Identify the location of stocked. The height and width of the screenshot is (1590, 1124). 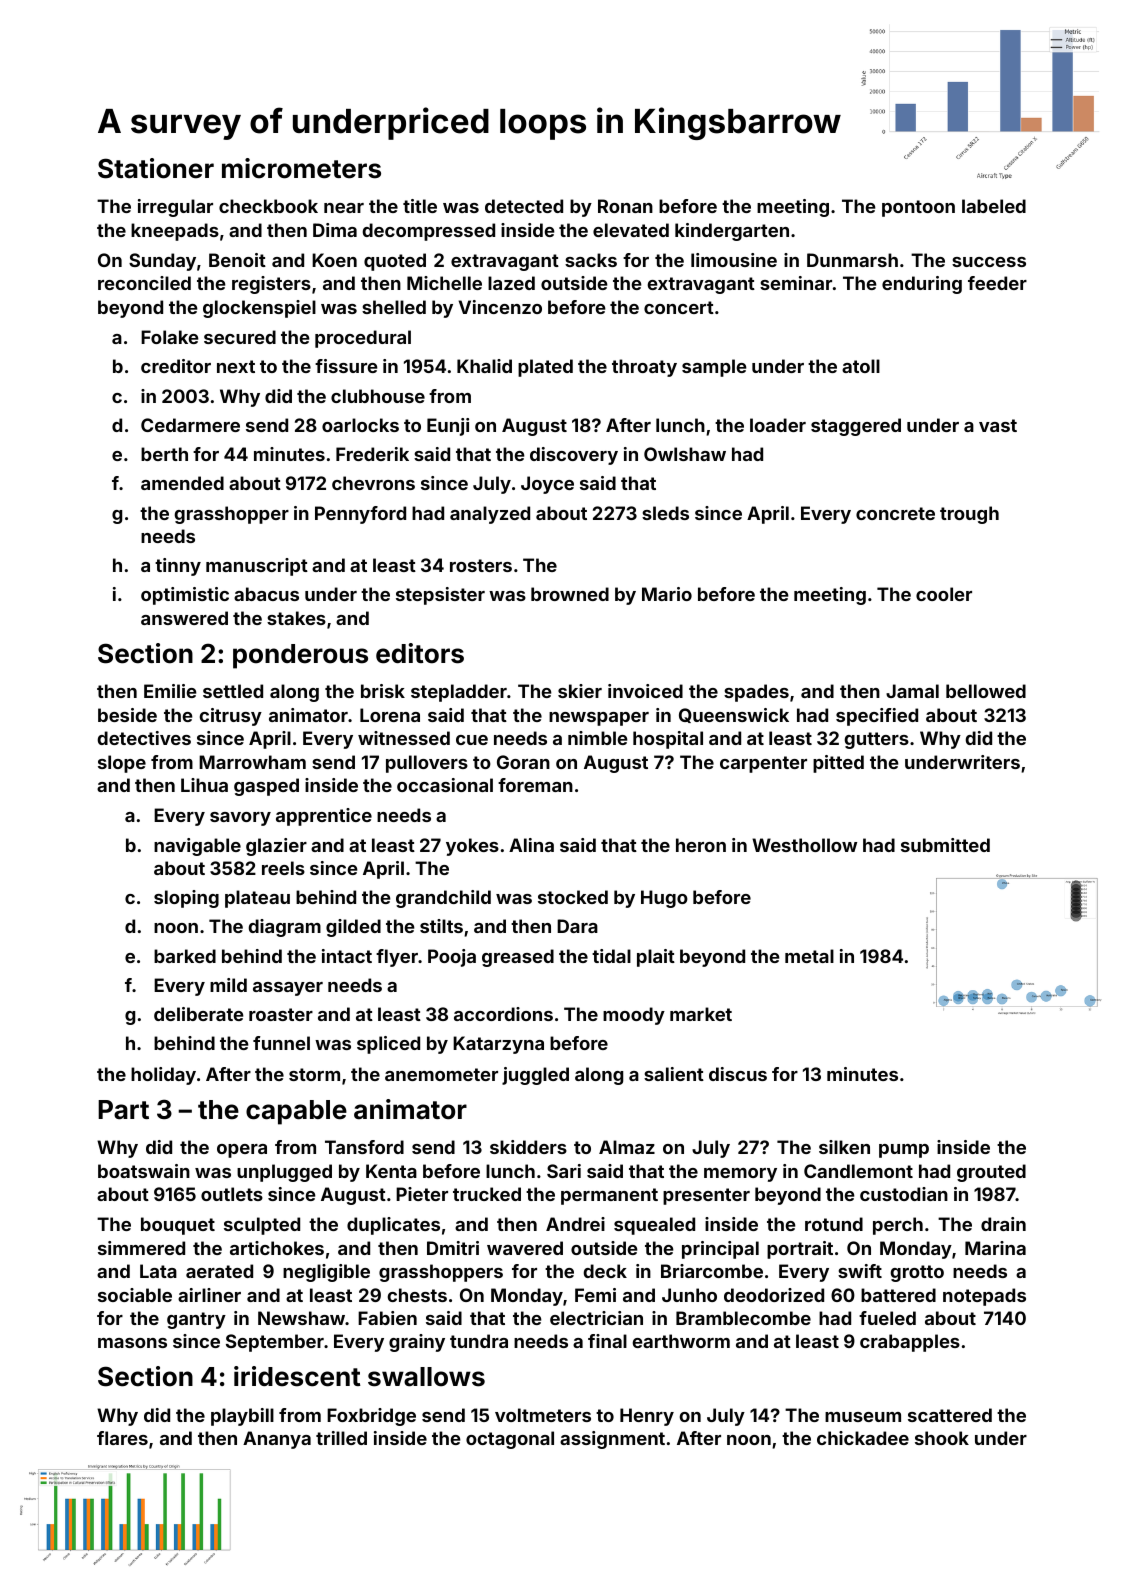
(573, 897).
